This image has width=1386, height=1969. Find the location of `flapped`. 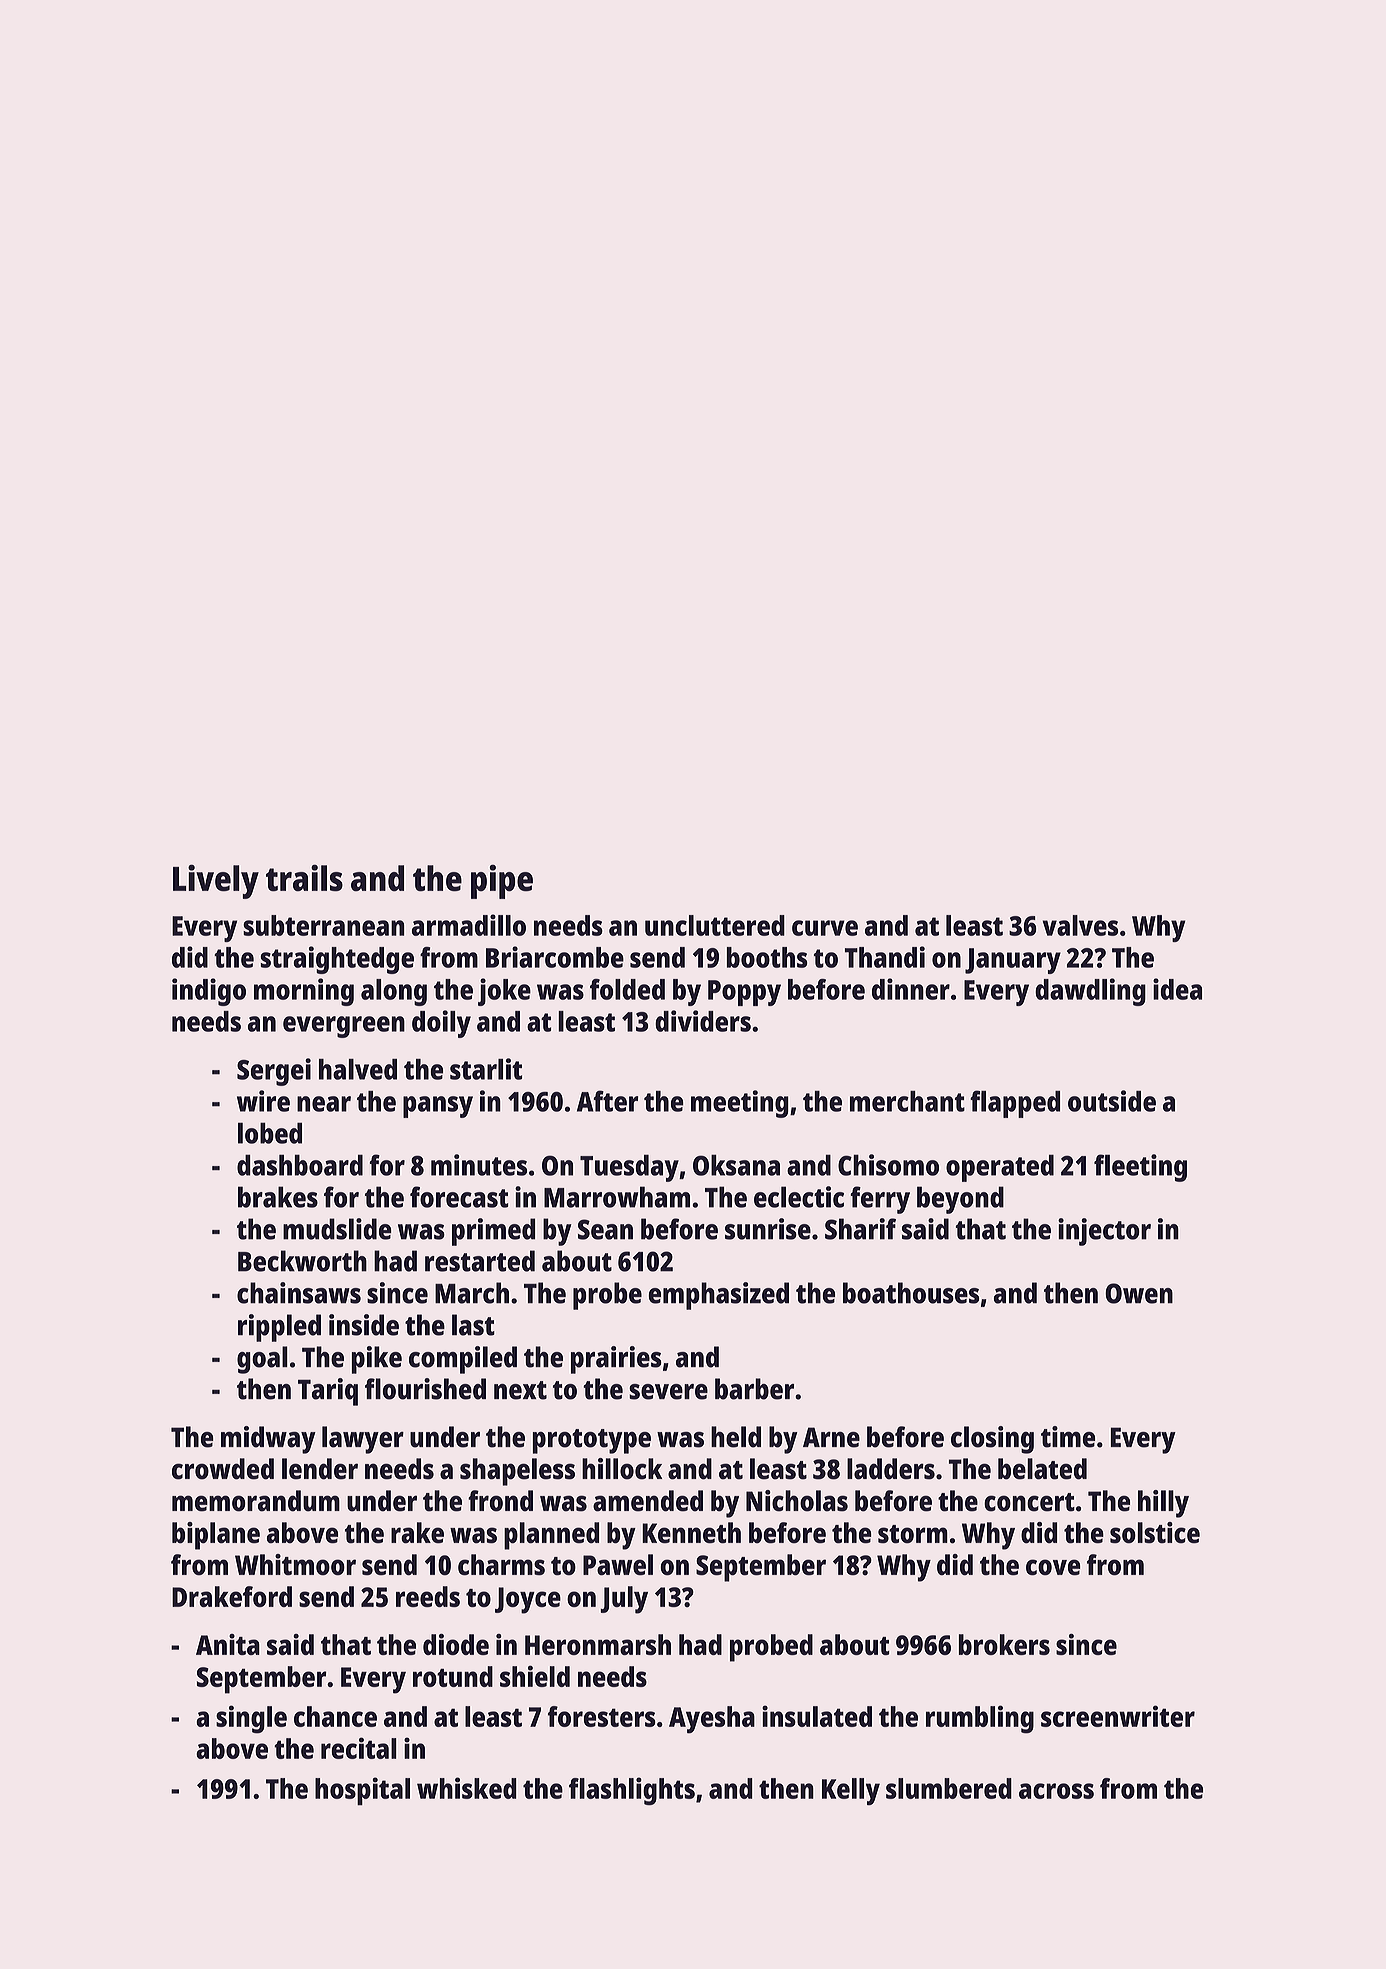

flapped is located at coordinates (1015, 1104).
